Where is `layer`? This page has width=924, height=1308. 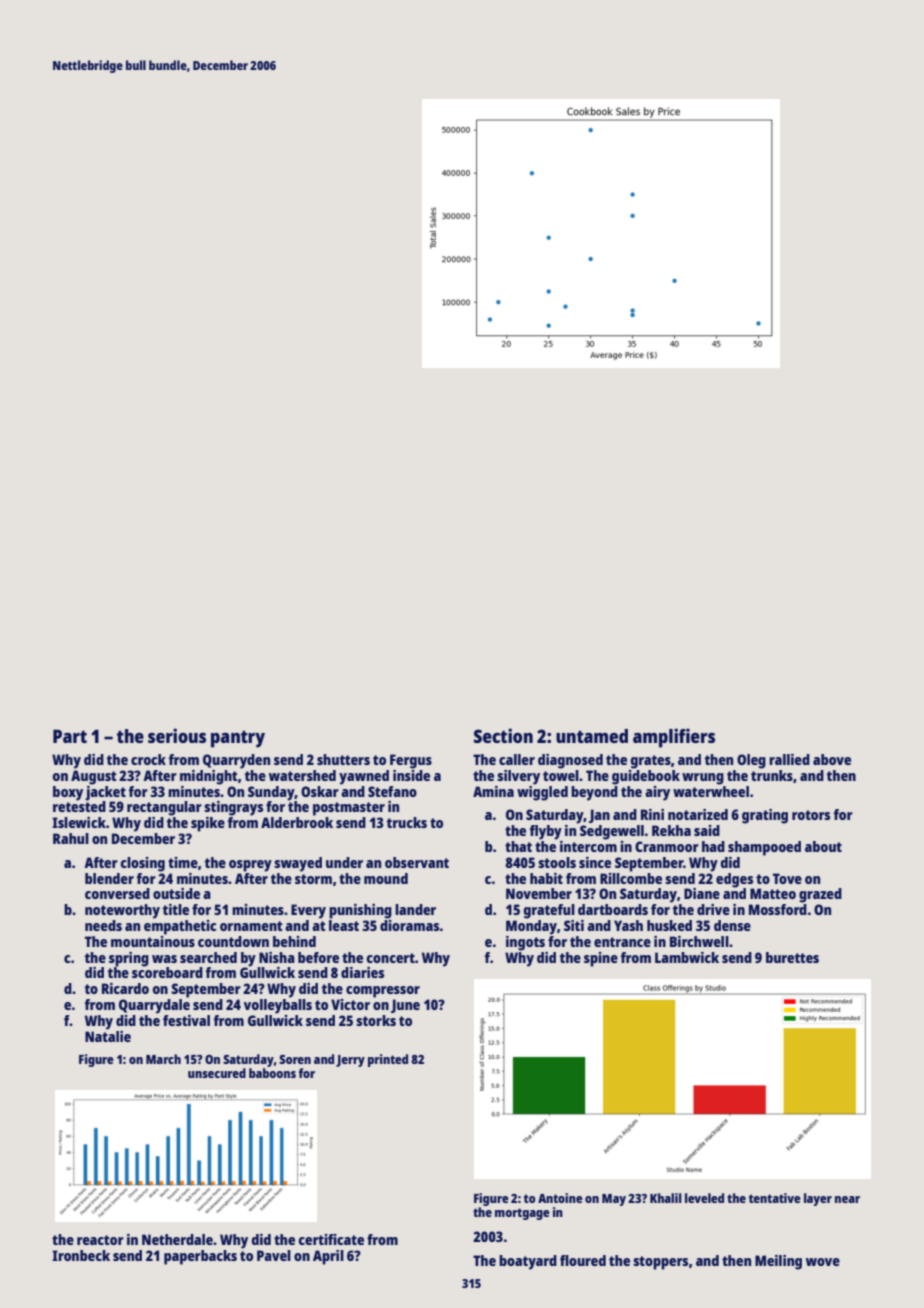
layer is located at coordinates (818, 1199).
